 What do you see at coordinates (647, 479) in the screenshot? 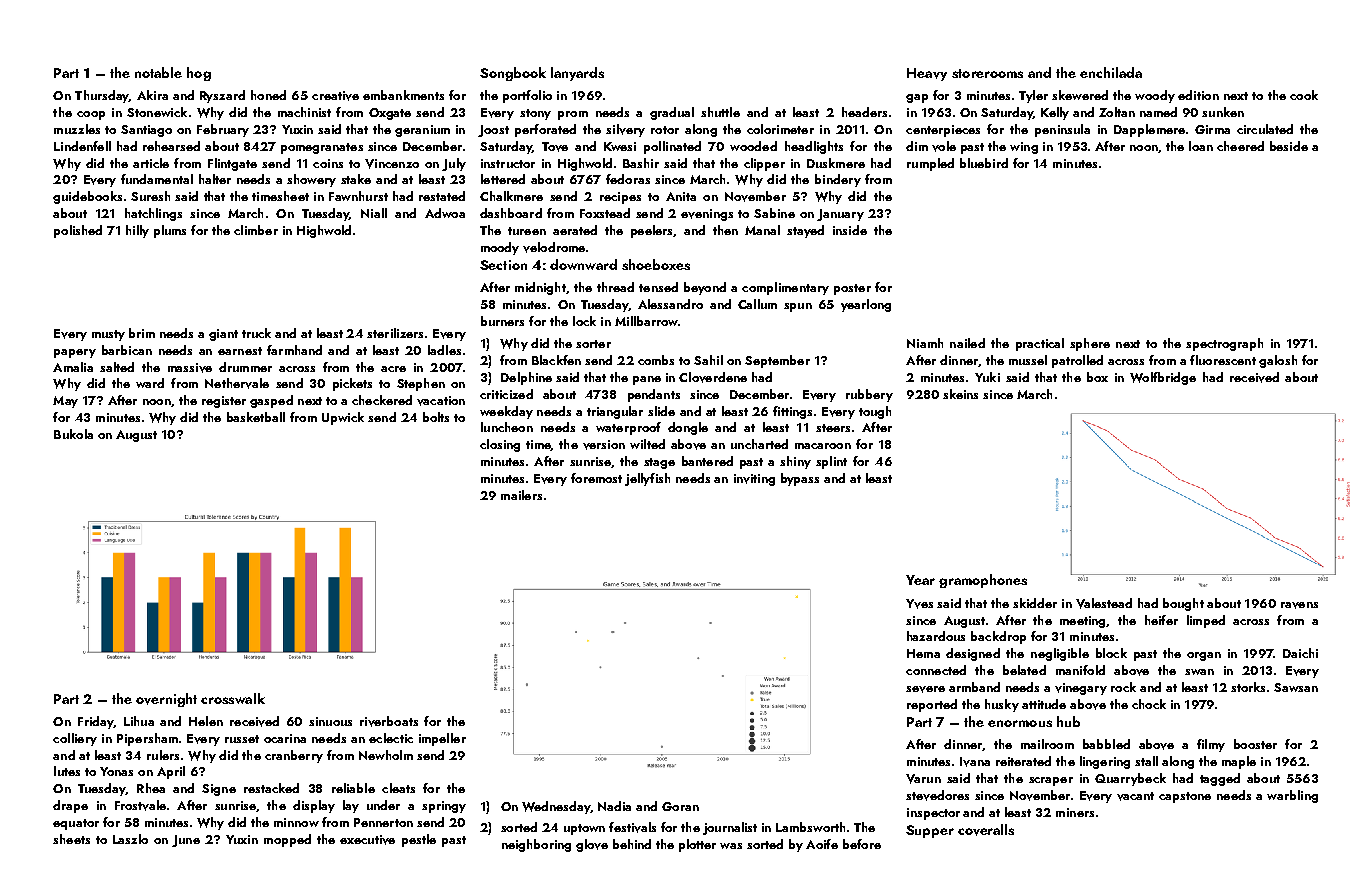
I see `jellyfish` at bounding box center [647, 479].
